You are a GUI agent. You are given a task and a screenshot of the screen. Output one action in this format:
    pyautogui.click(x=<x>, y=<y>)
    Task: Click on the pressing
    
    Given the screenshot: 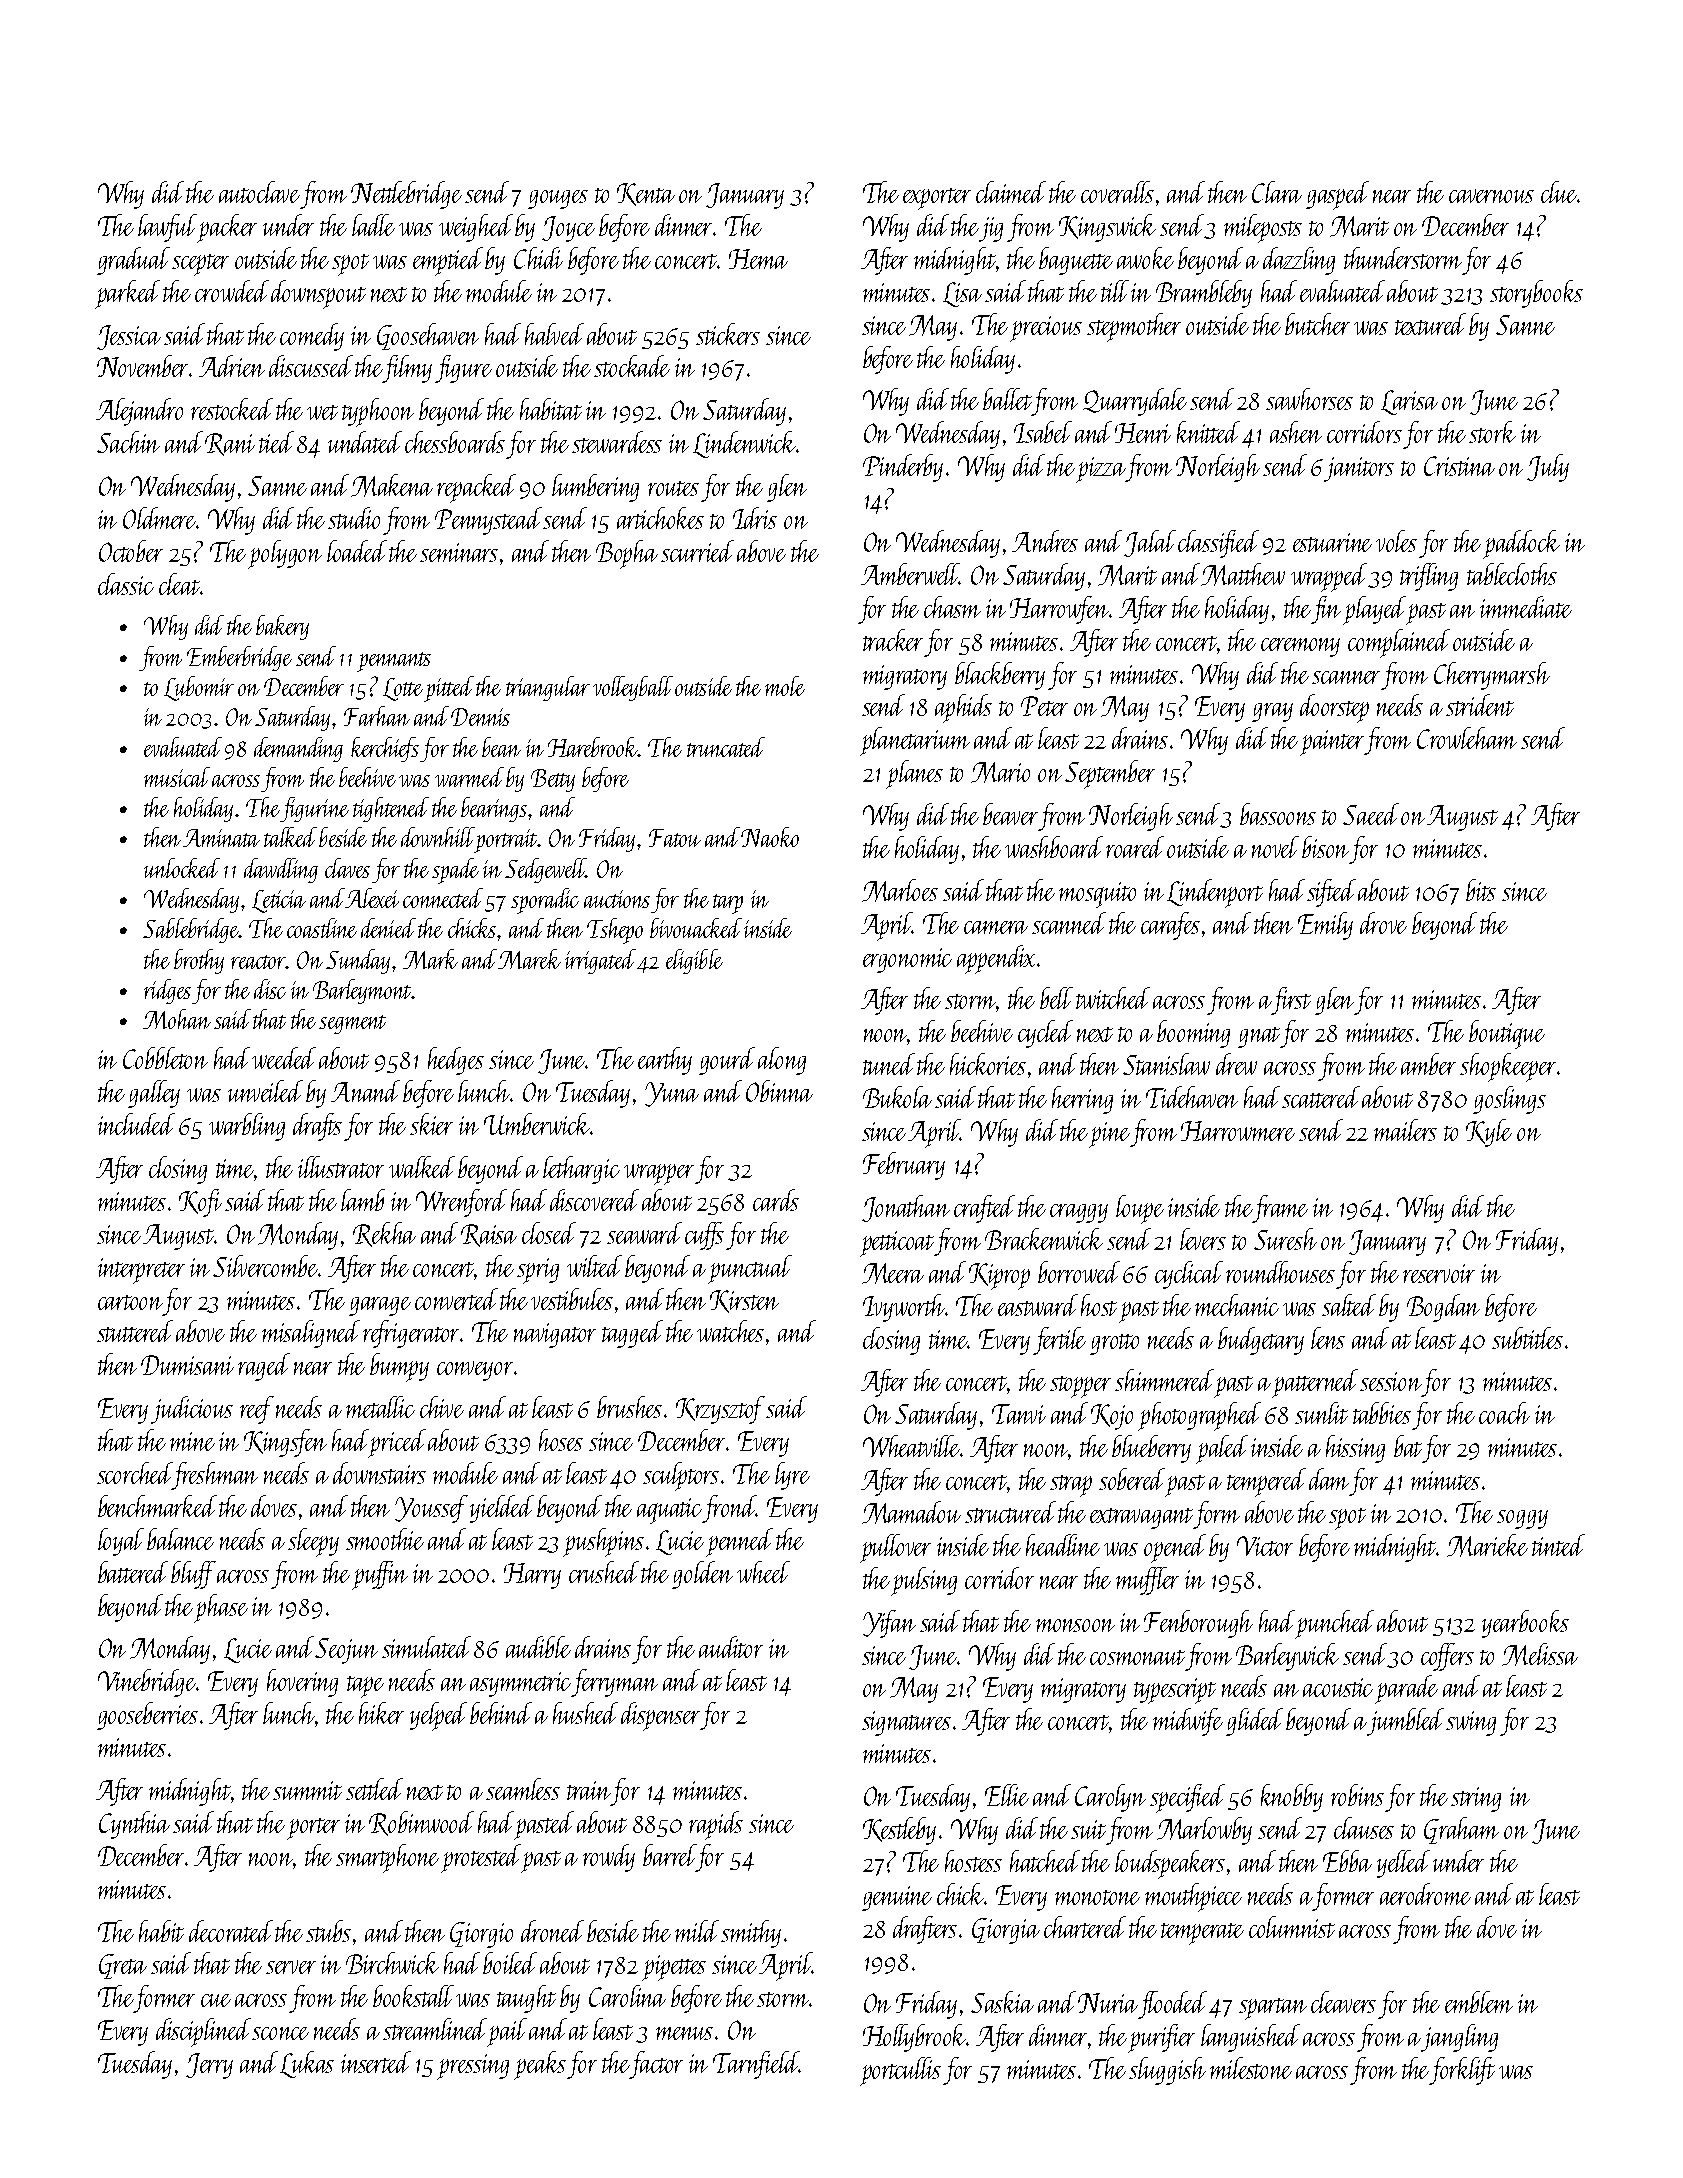 What is the action you would take?
    pyautogui.click(x=473, y=2067)
